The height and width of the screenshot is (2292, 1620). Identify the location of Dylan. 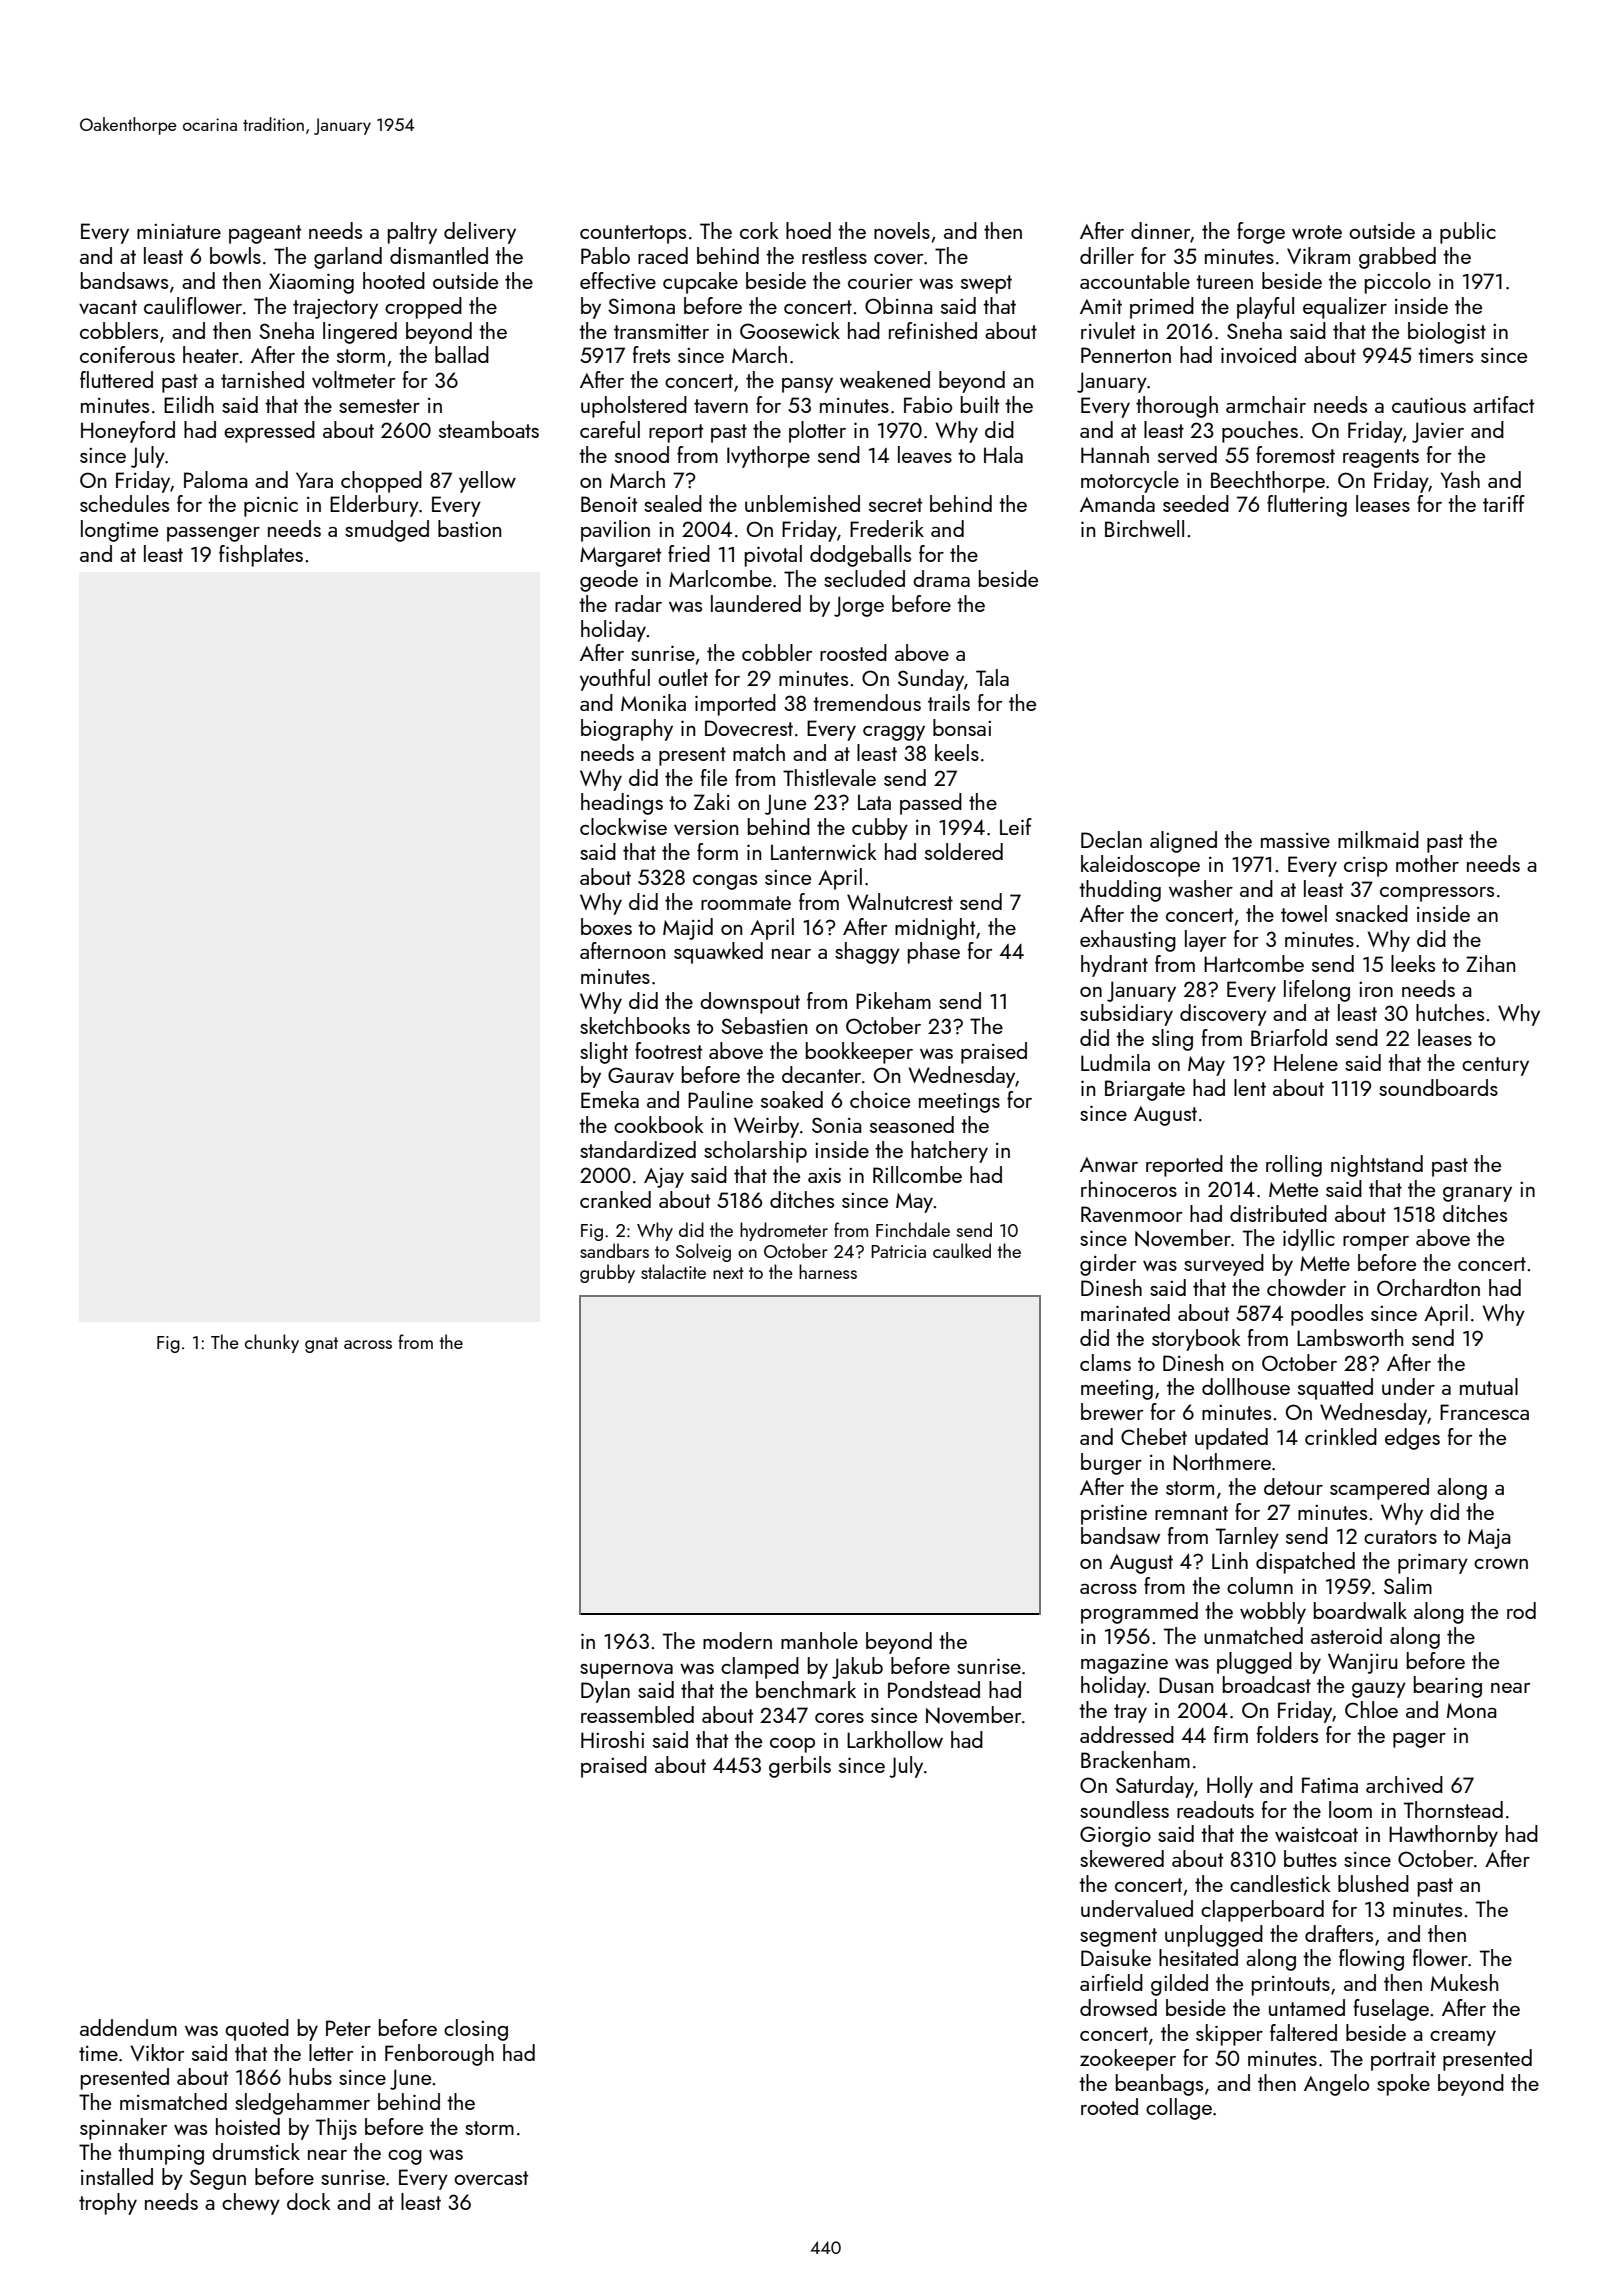
(605, 1692).
